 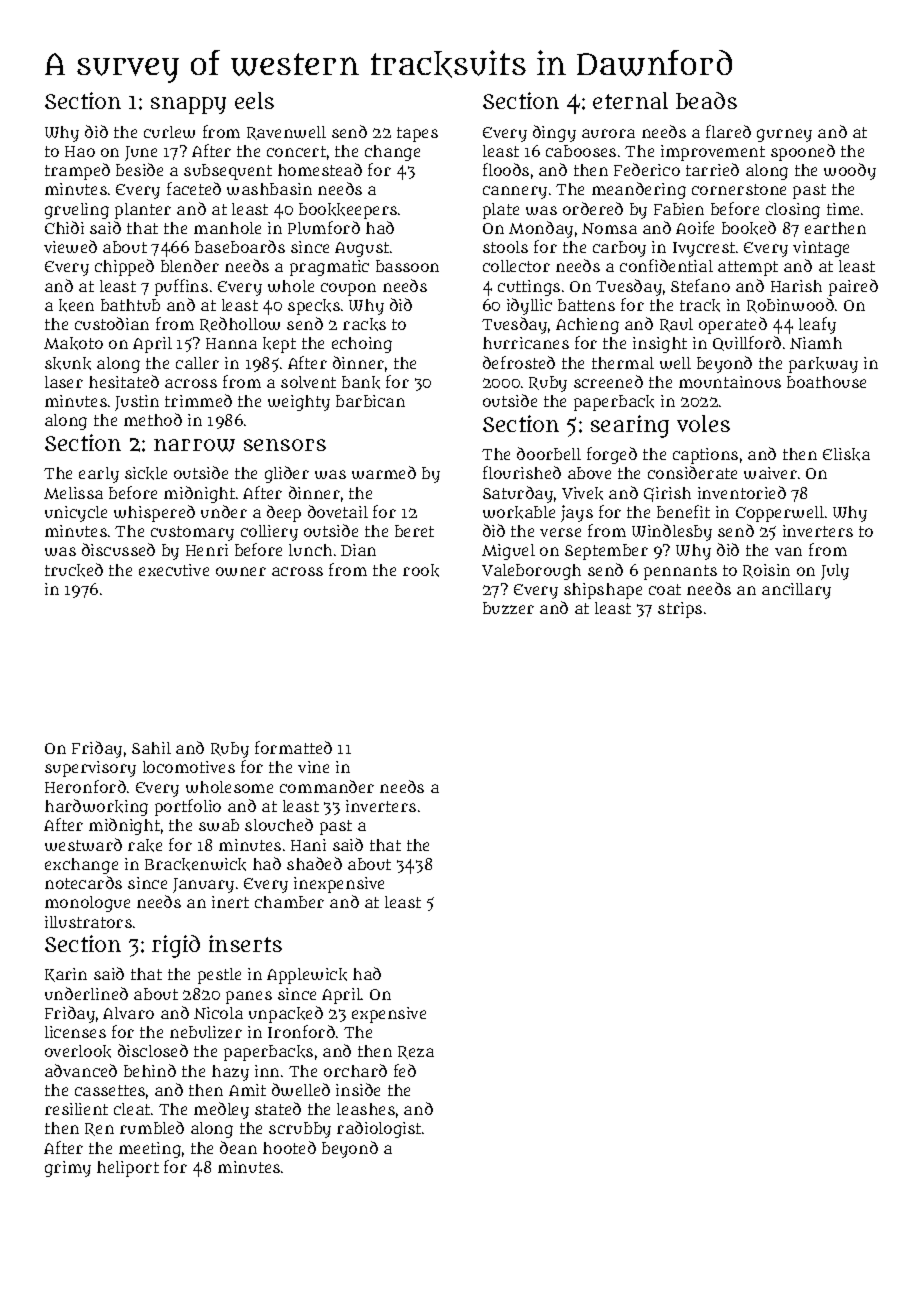 What do you see at coordinates (314, 863) in the screenshot?
I see `shaded` at bounding box center [314, 863].
